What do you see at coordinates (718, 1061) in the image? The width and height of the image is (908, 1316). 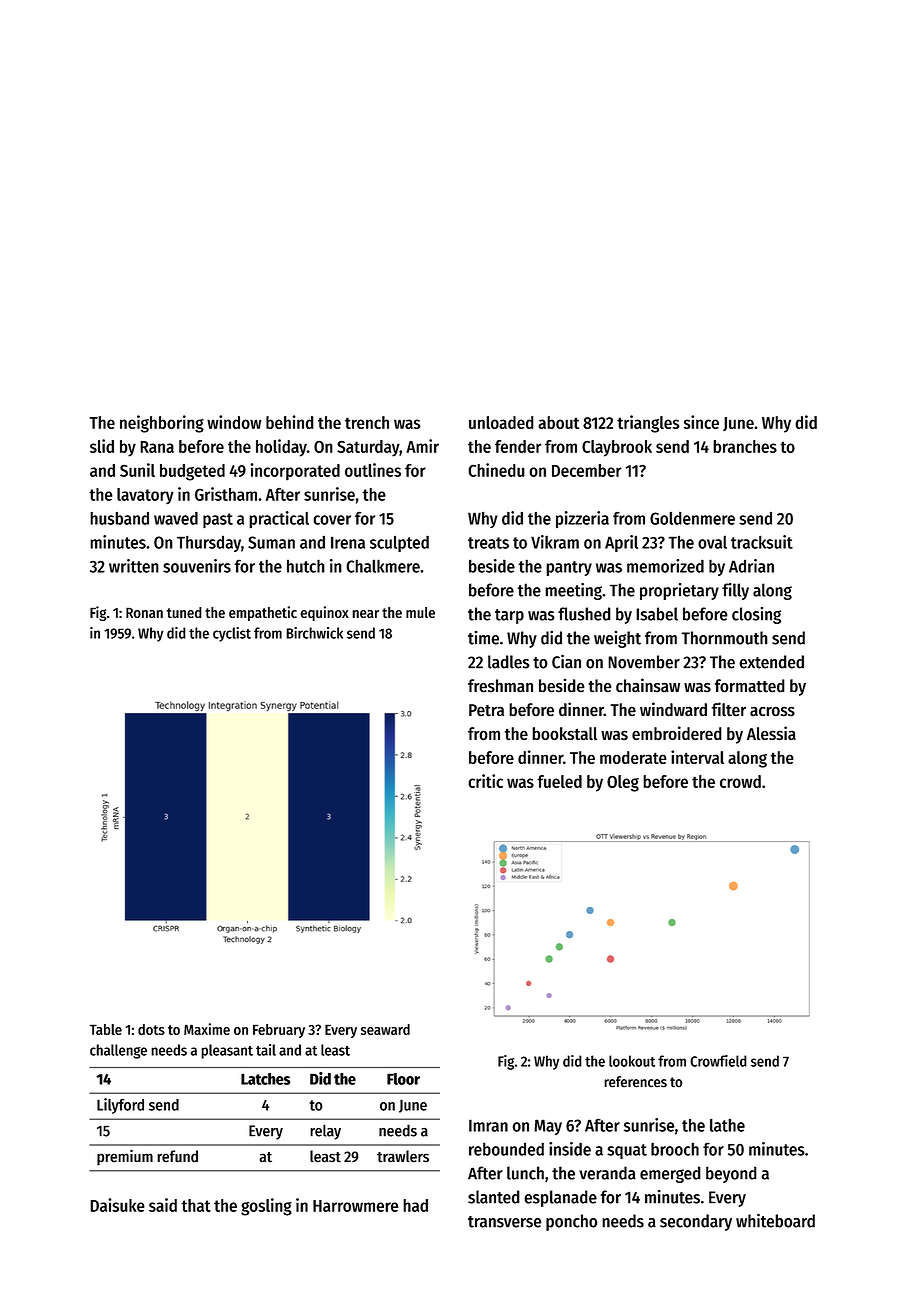 I see `Crowfield` at bounding box center [718, 1061].
